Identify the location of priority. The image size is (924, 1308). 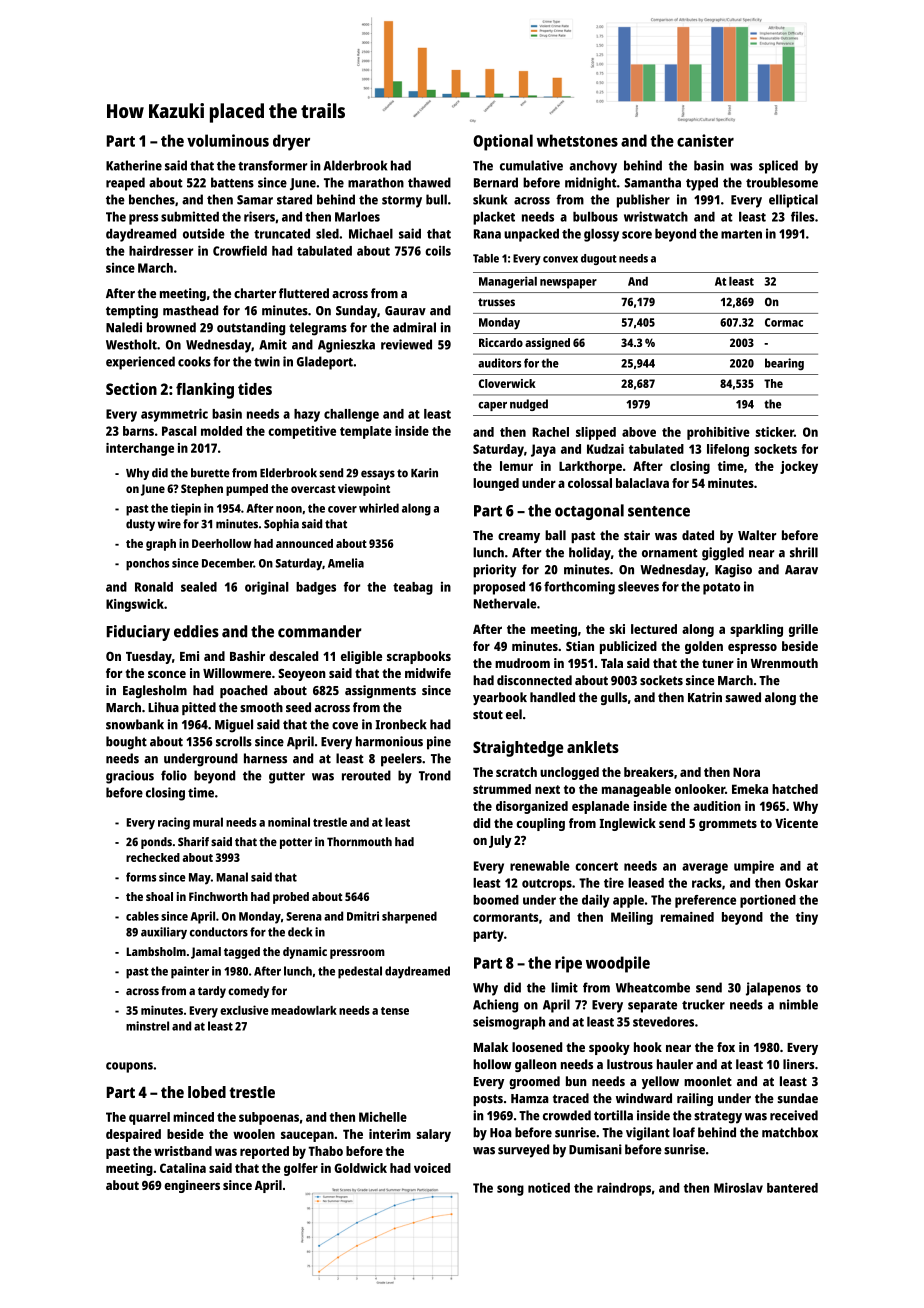
(495, 571).
